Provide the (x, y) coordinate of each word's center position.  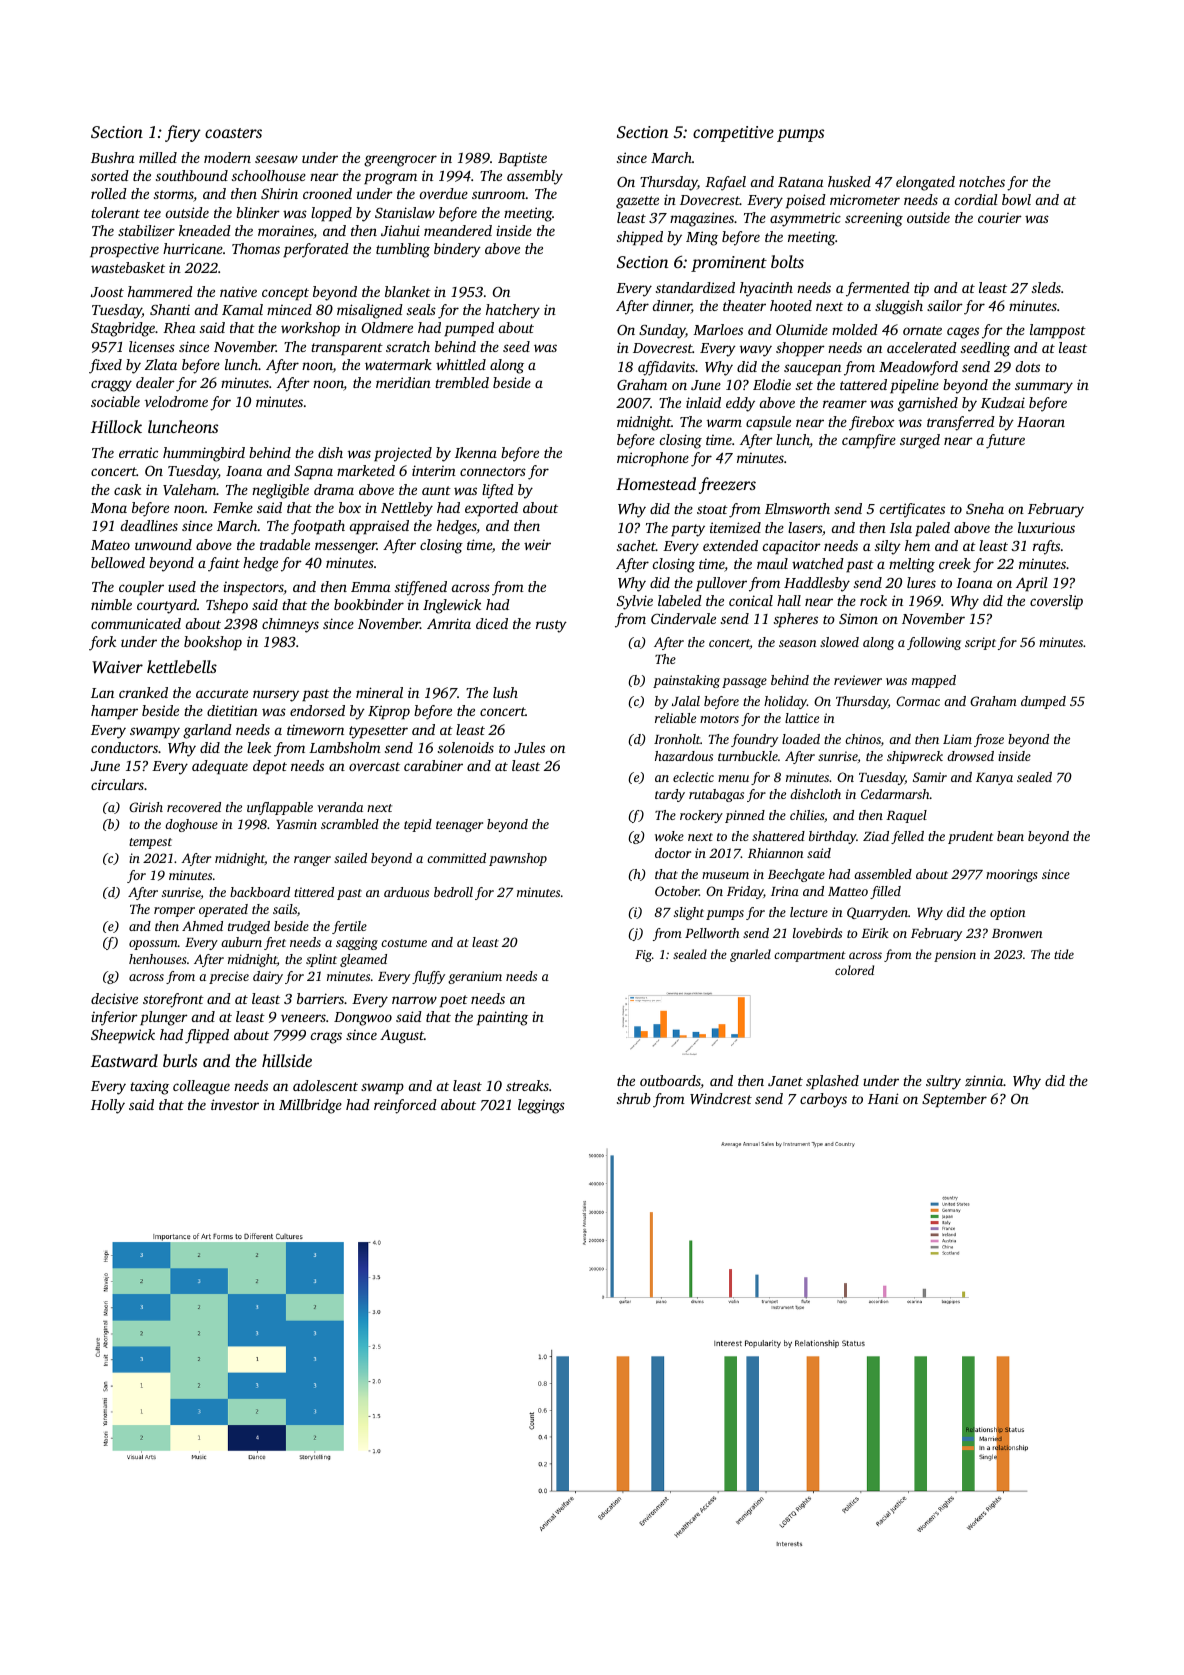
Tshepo (227, 606)
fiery (183, 133)
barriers (320, 998)
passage (744, 683)
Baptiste (522, 159)
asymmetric (805, 219)
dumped (1043, 702)
